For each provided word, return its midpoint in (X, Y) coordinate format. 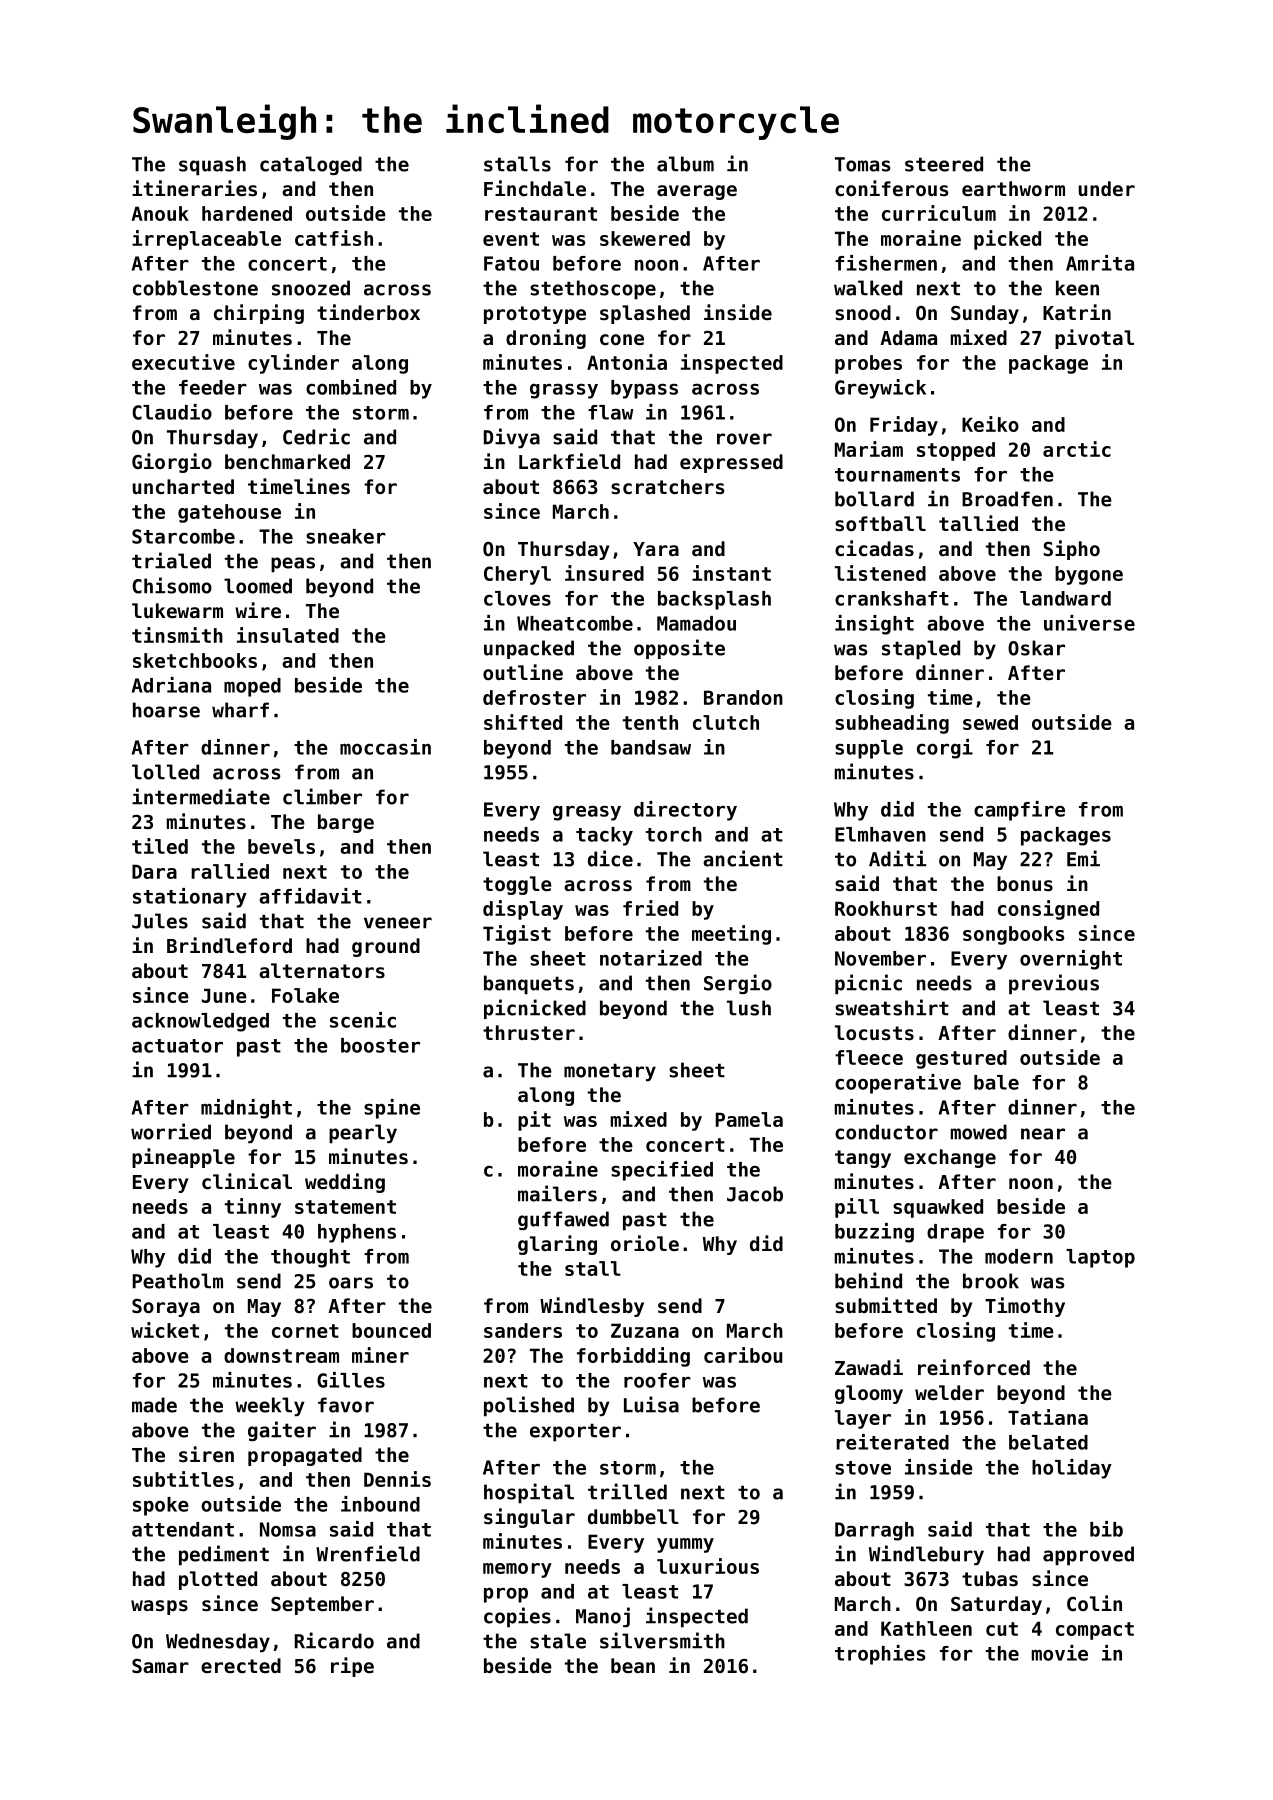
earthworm (1013, 188)
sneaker (346, 536)
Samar (160, 1666)
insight (874, 625)
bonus (1025, 884)
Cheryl (517, 575)
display (523, 910)
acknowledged (200, 1022)
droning (546, 339)
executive (183, 362)
